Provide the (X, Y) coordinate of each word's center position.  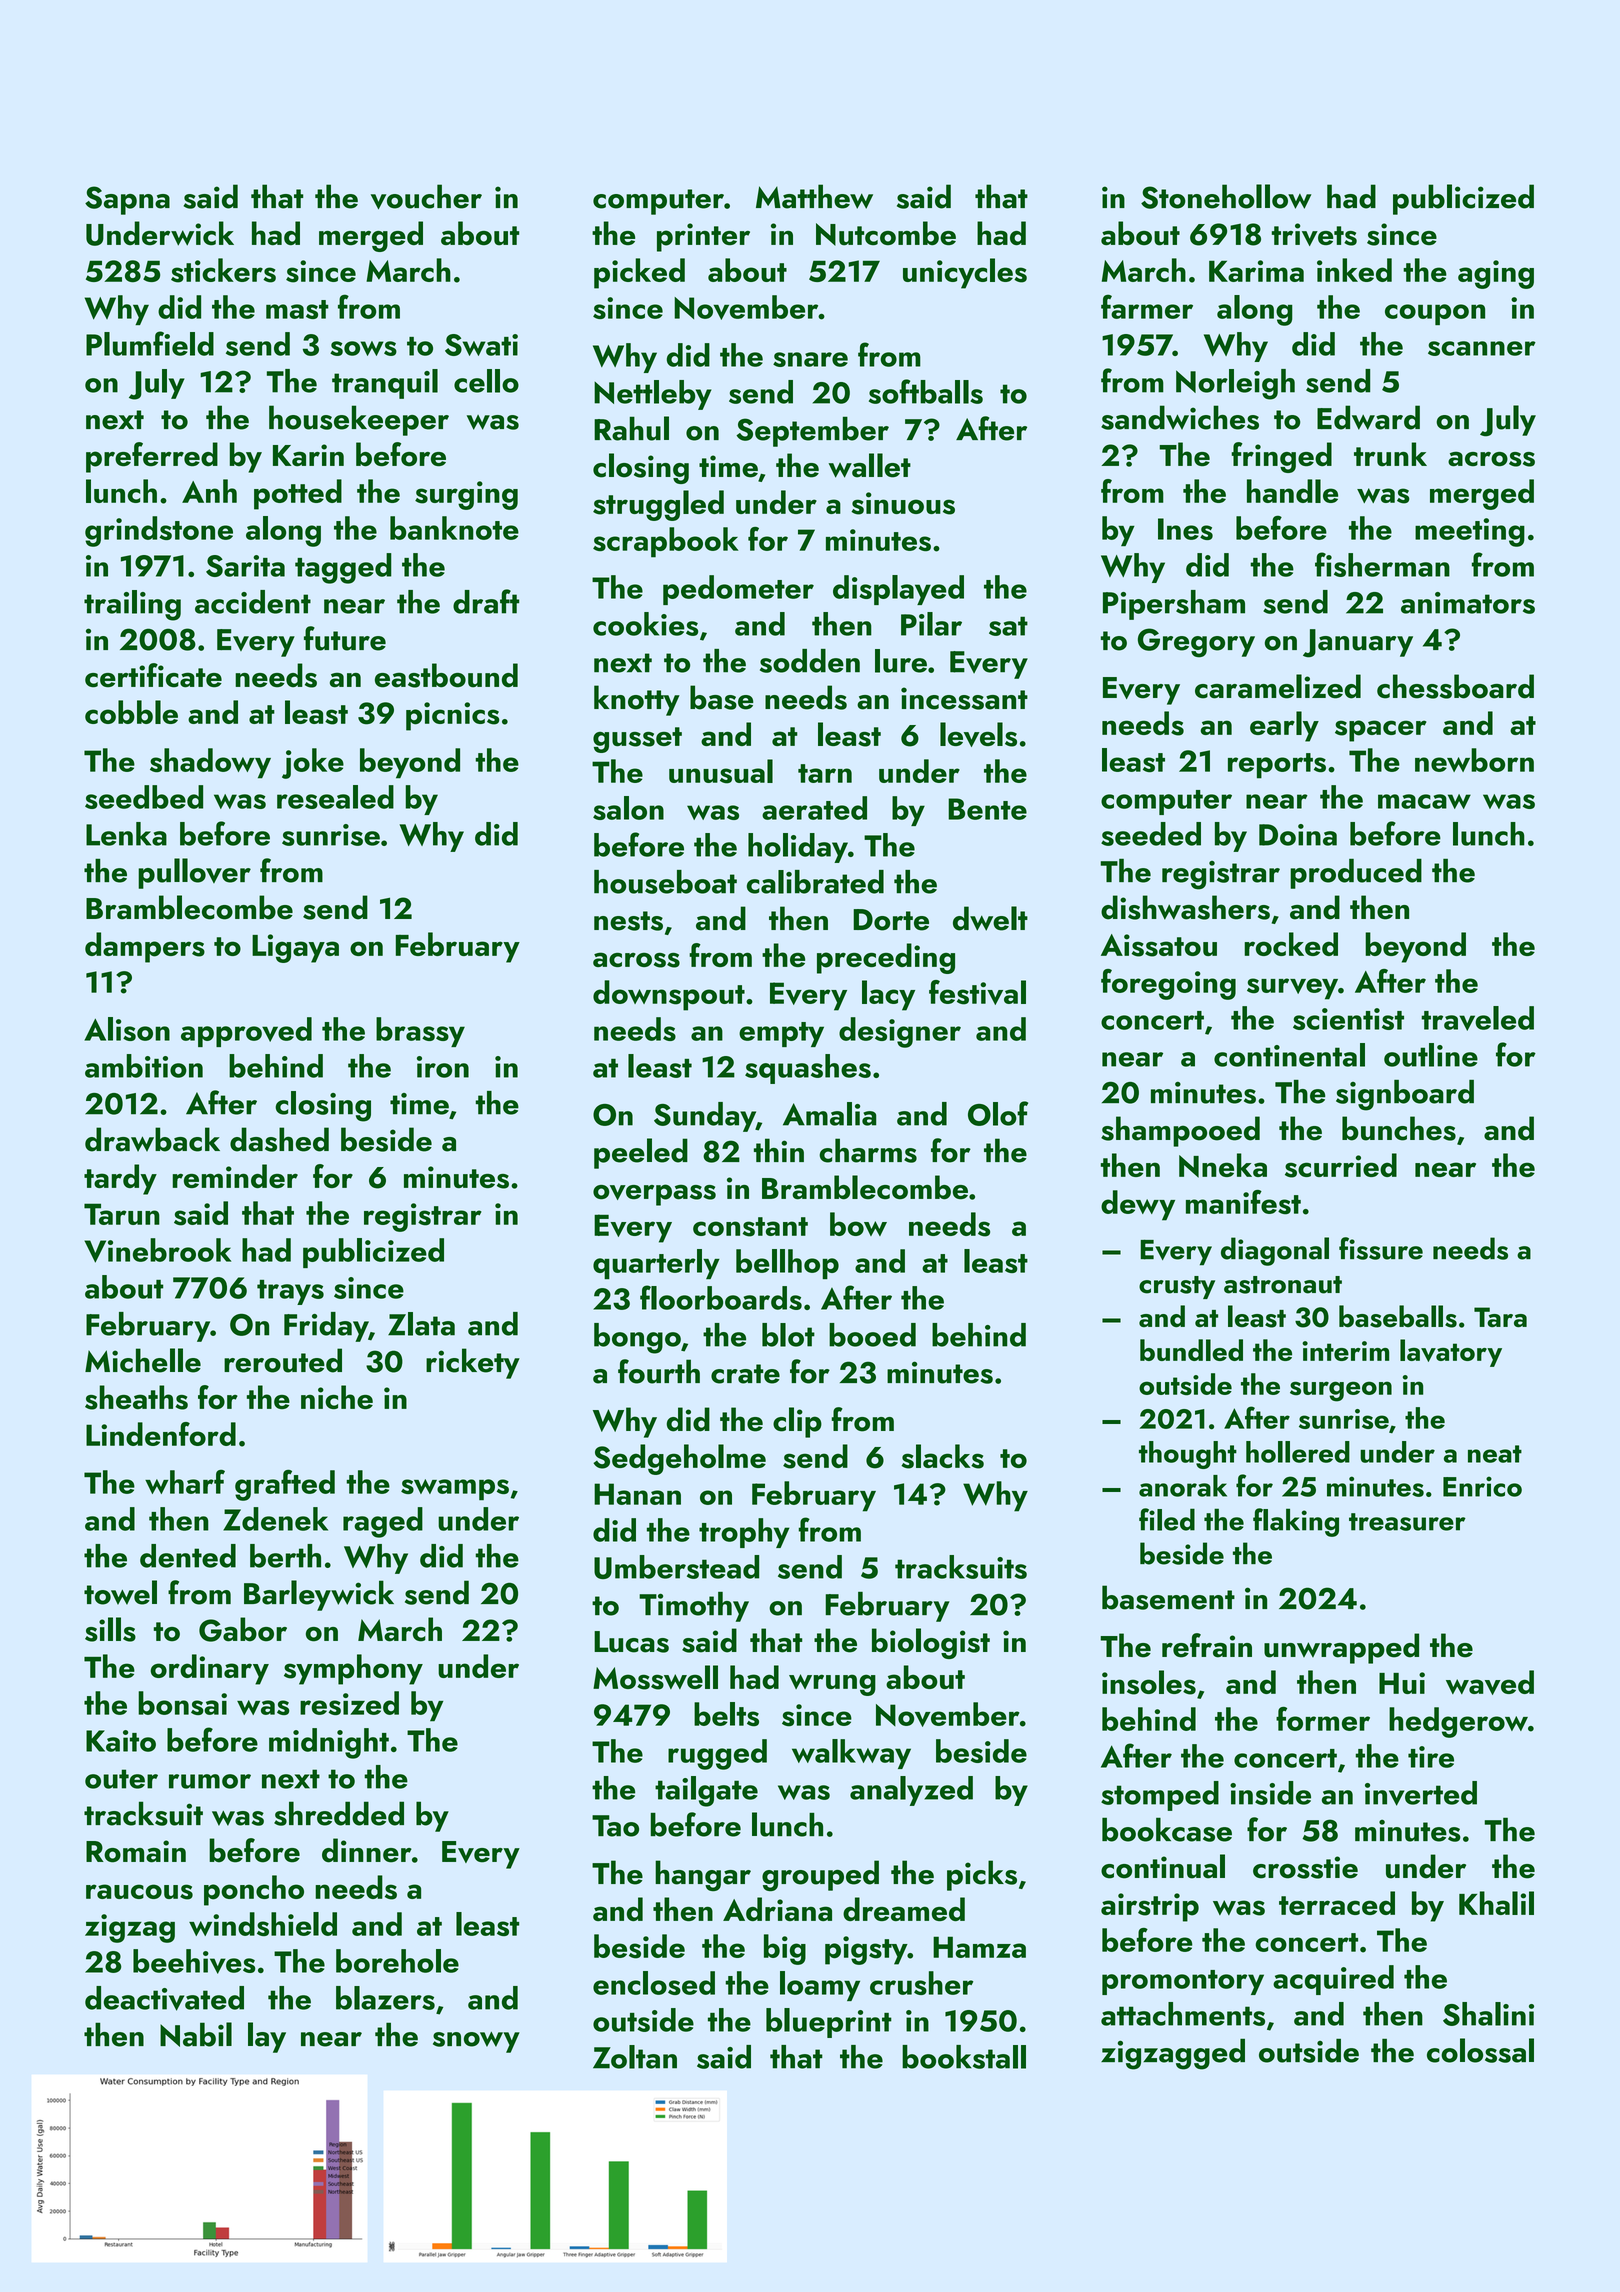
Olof (998, 1113)
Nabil (196, 2034)
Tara (1500, 1317)
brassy (420, 1032)
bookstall (964, 2057)
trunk (1390, 454)
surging (466, 495)
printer (703, 237)
